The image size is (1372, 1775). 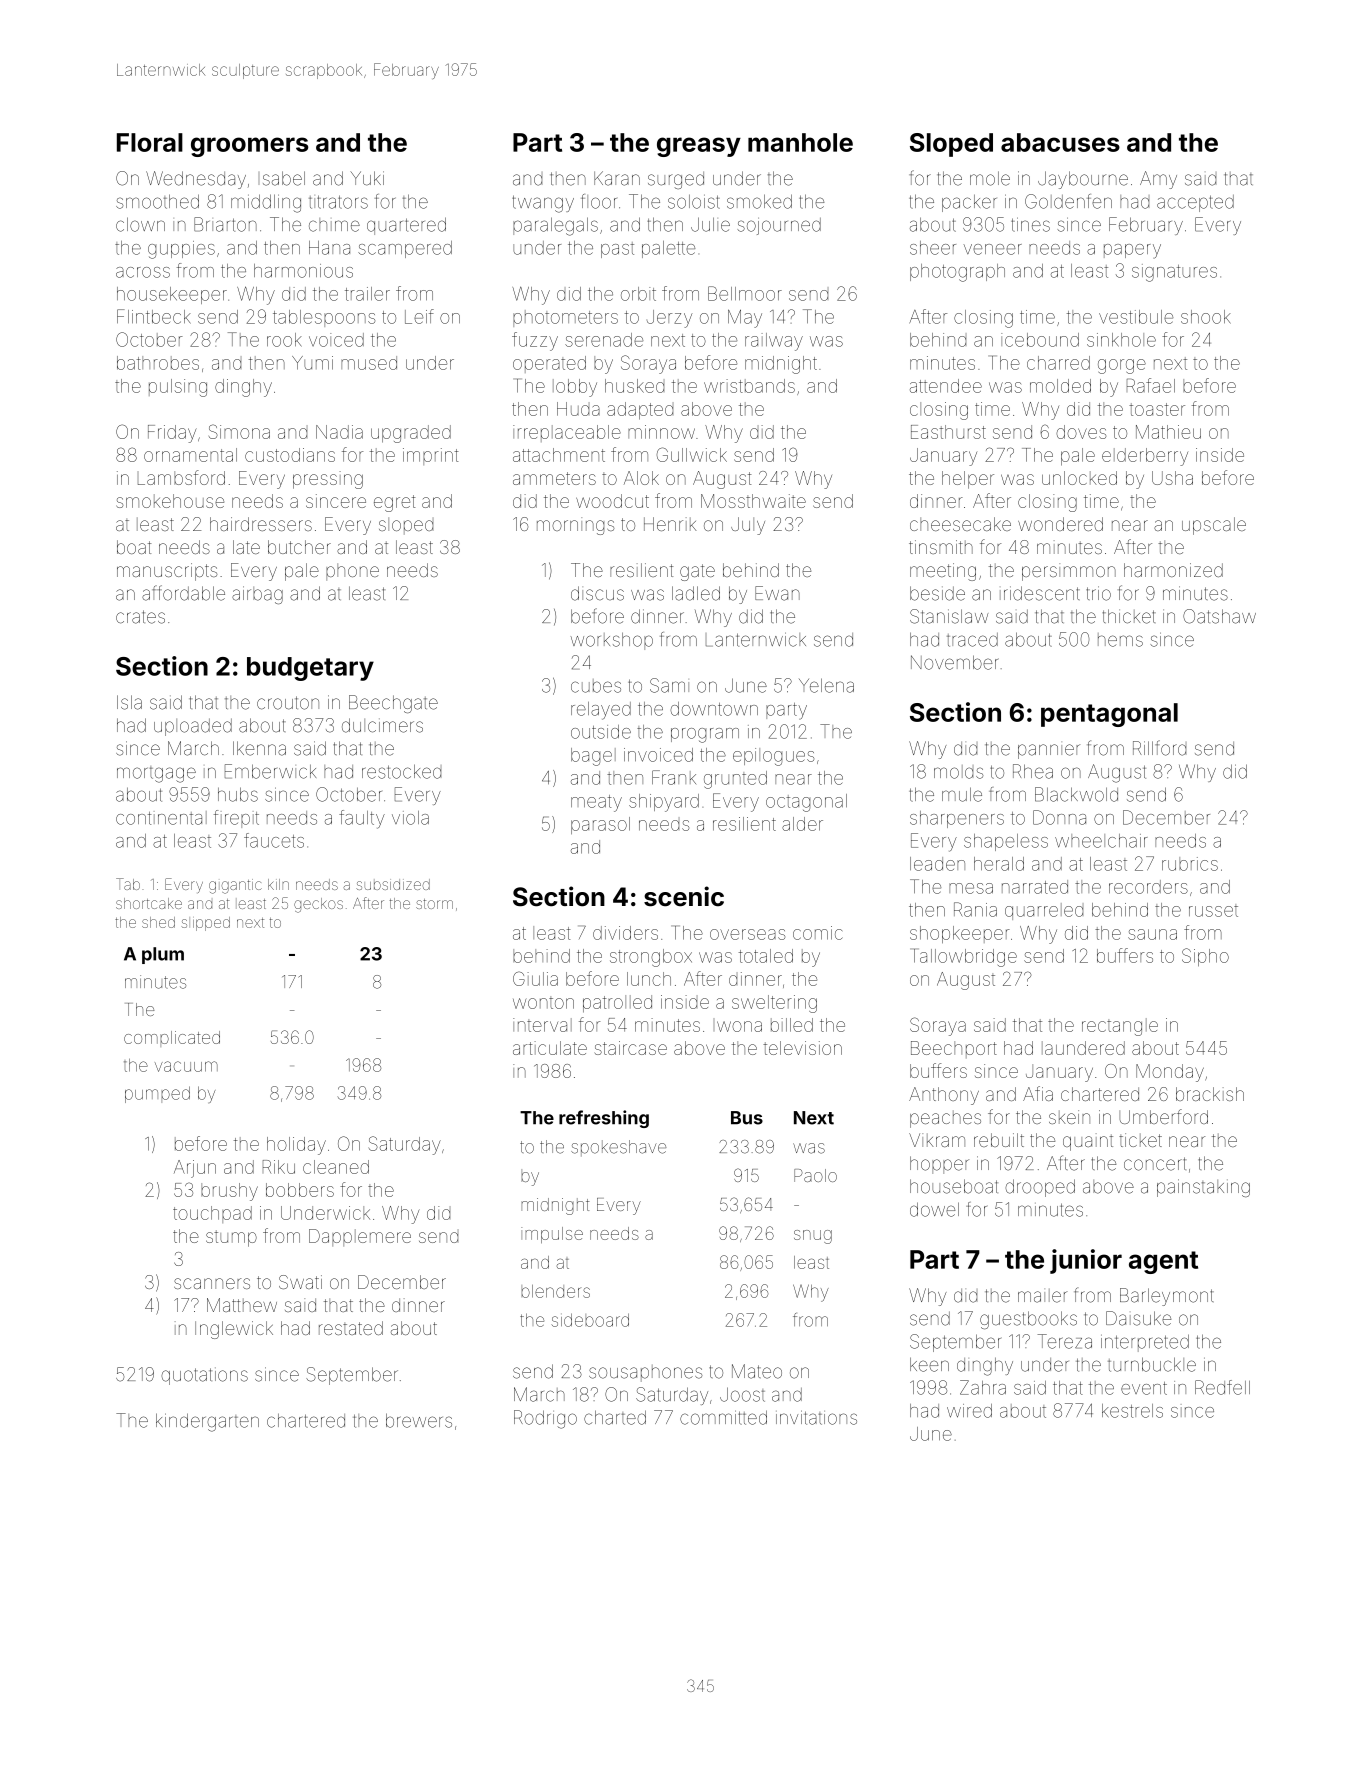 What do you see at coordinates (749, 386) in the screenshot?
I see `wristbands` at bounding box center [749, 386].
